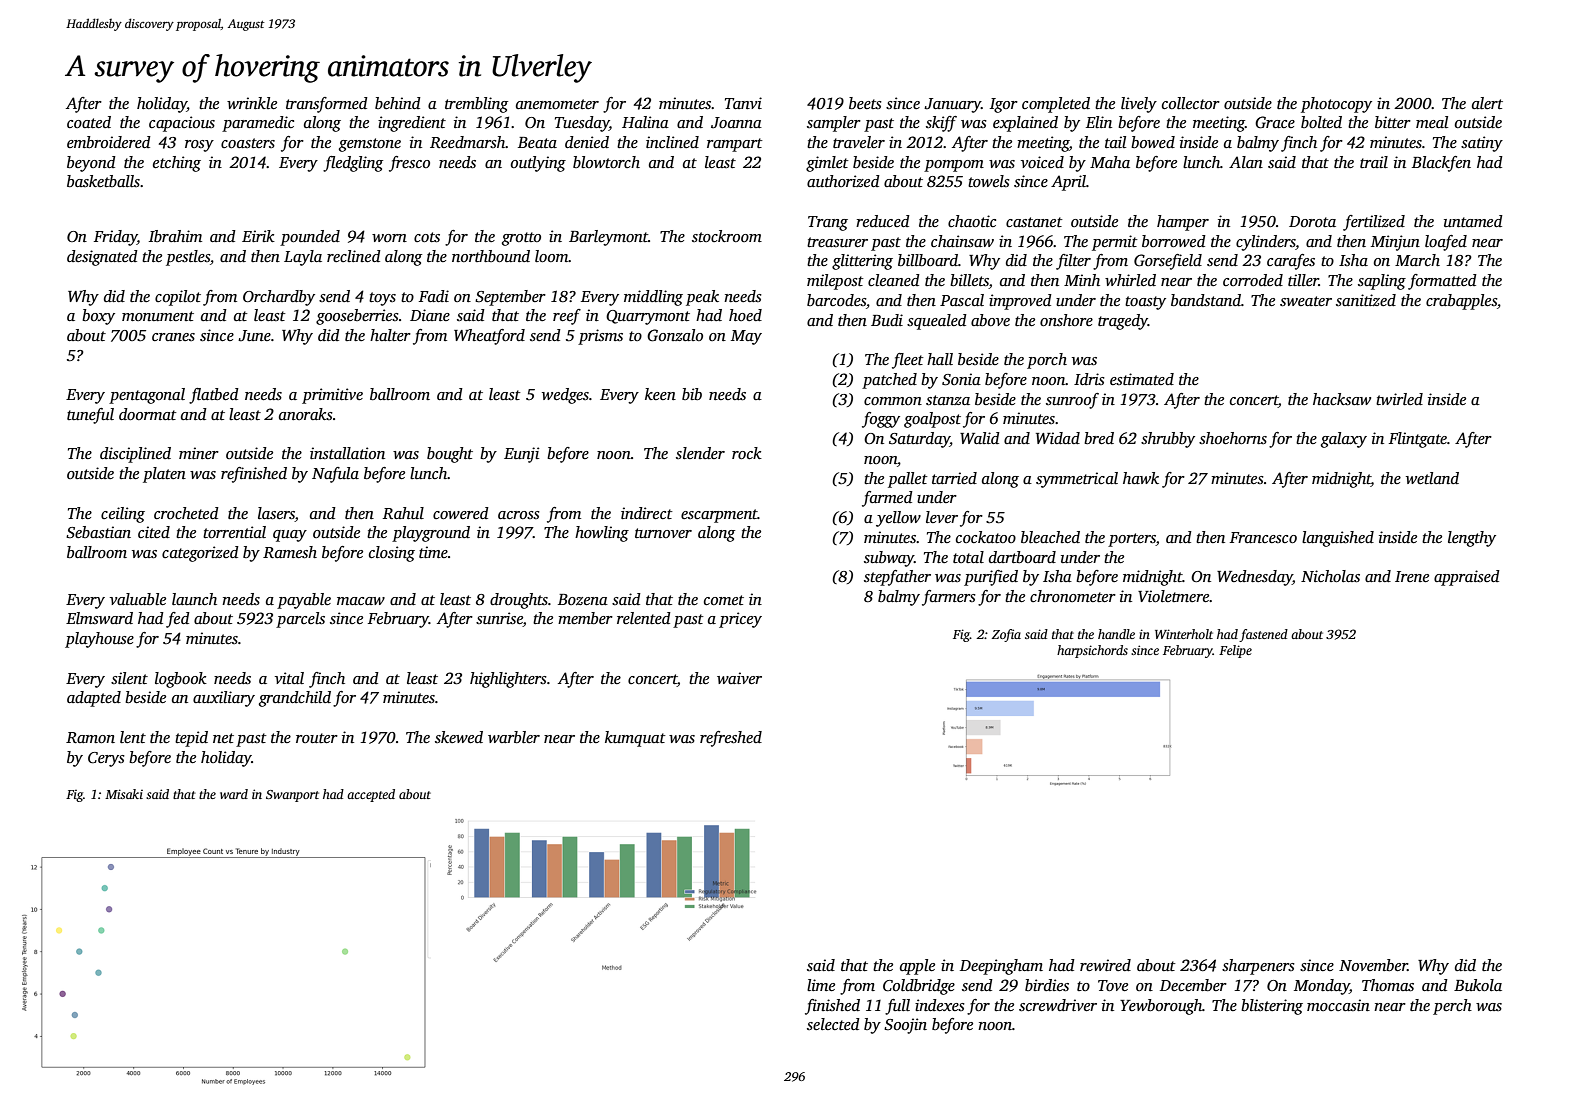  Describe the element at coordinates (1342, 399) in the image. I see `hacksaw` at that location.
